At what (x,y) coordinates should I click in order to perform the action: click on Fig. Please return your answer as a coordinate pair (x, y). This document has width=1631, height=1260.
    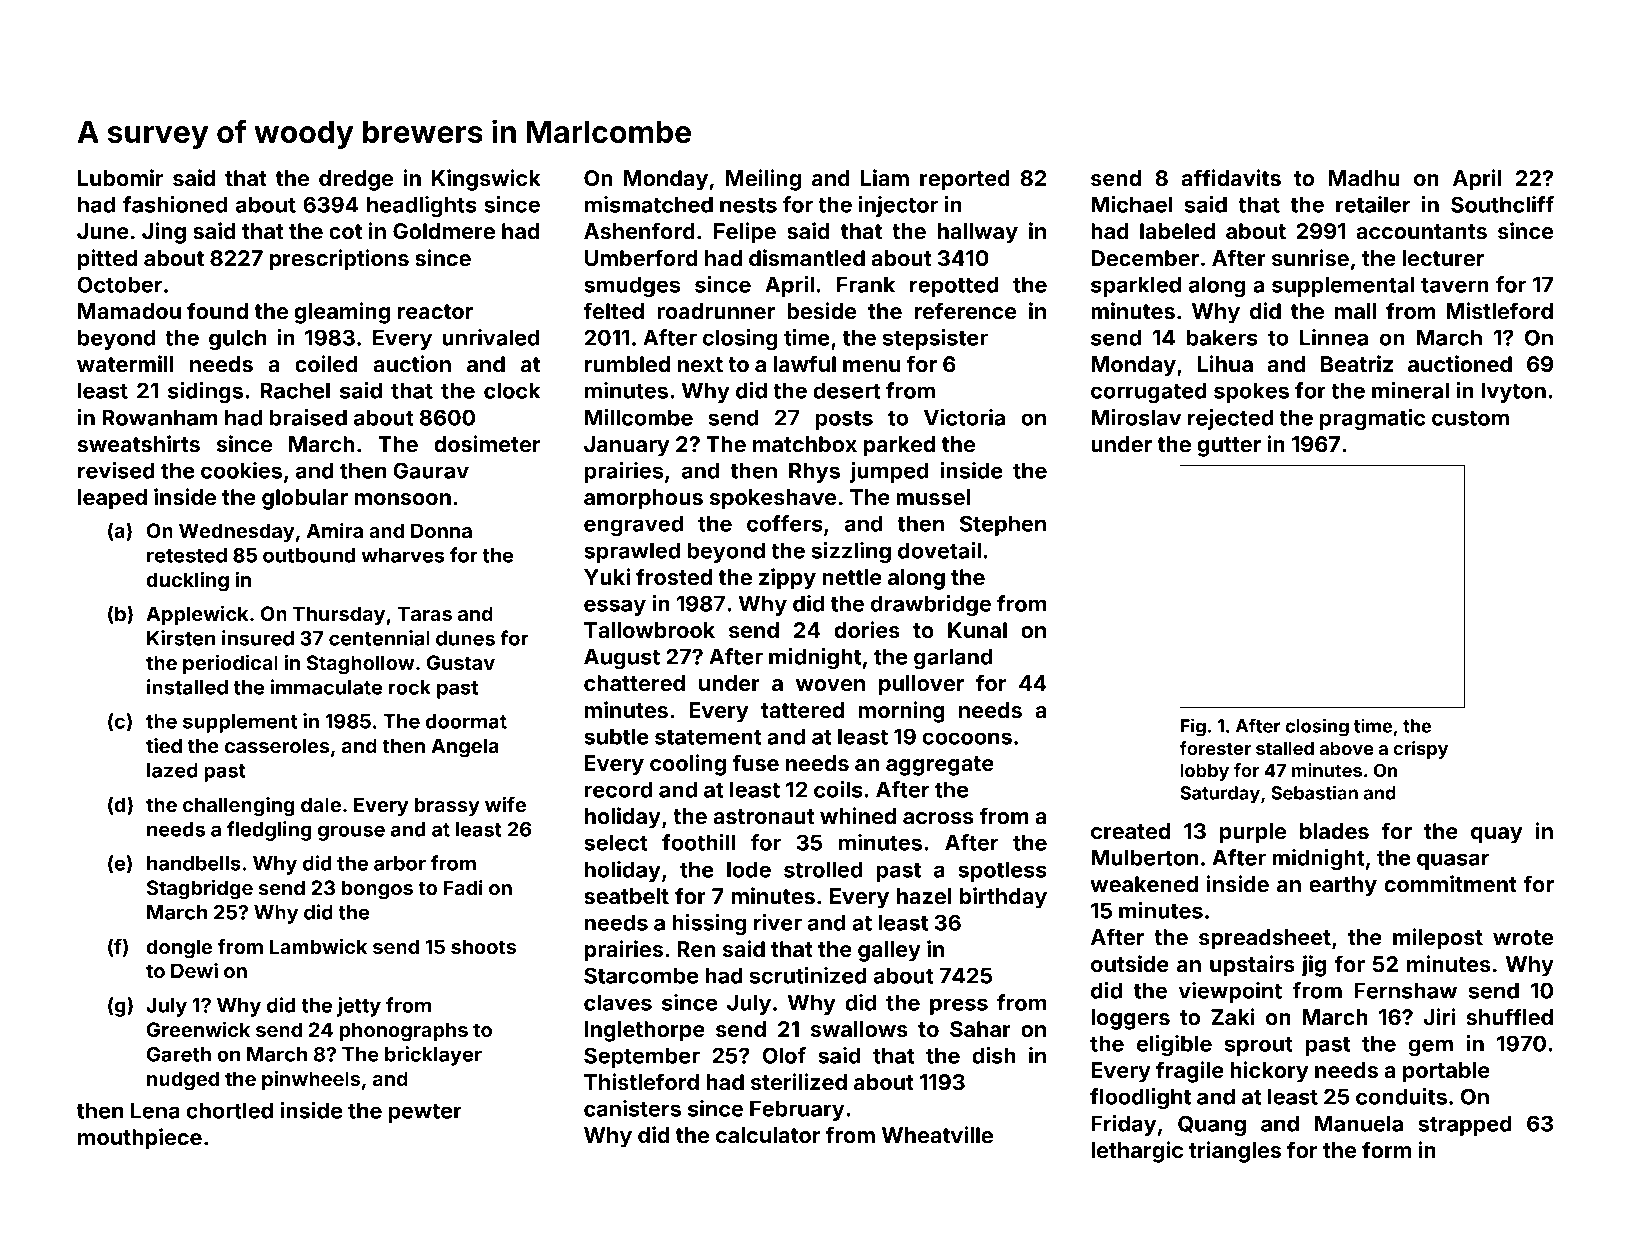
    Looking at the image, I should click on (1193, 727).
